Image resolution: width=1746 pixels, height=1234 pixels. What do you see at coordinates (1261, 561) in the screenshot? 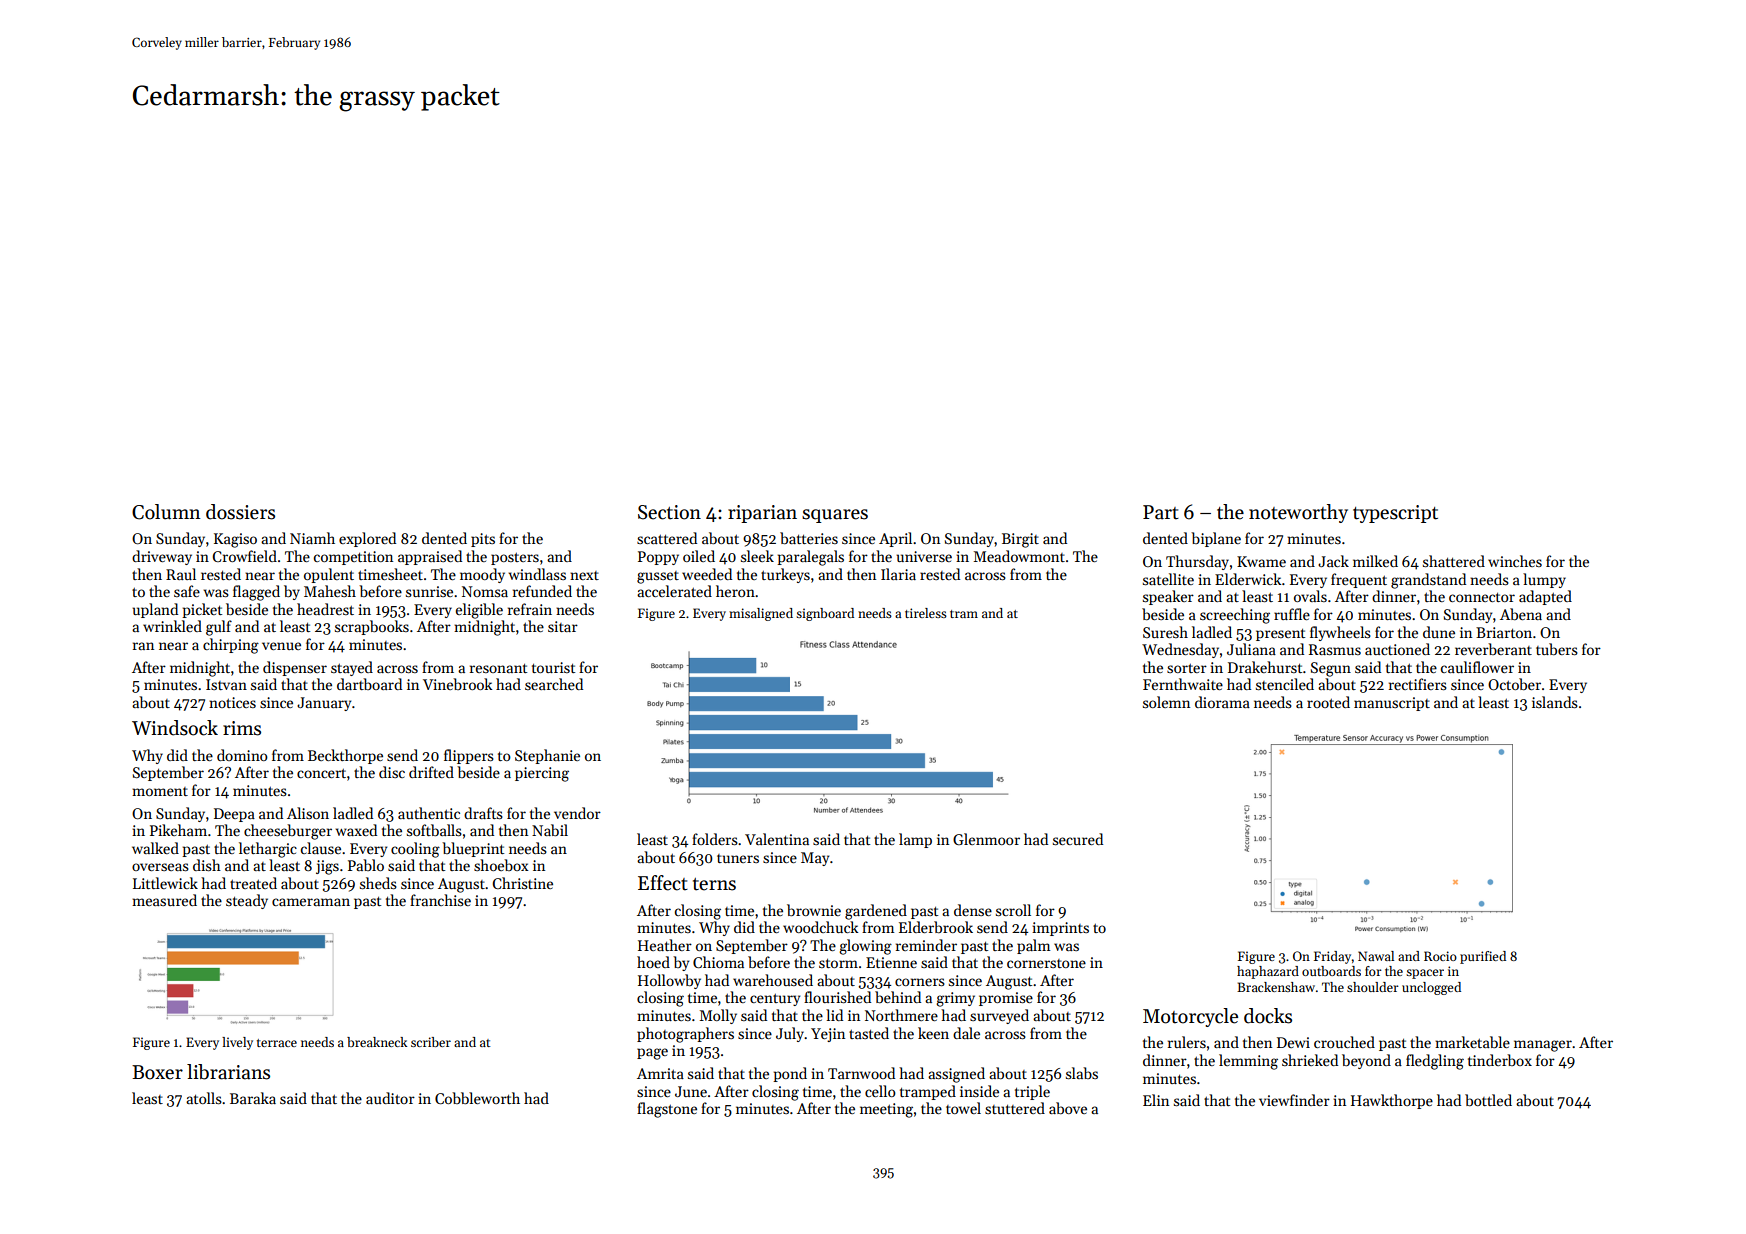
I see `Kwame` at bounding box center [1261, 561].
